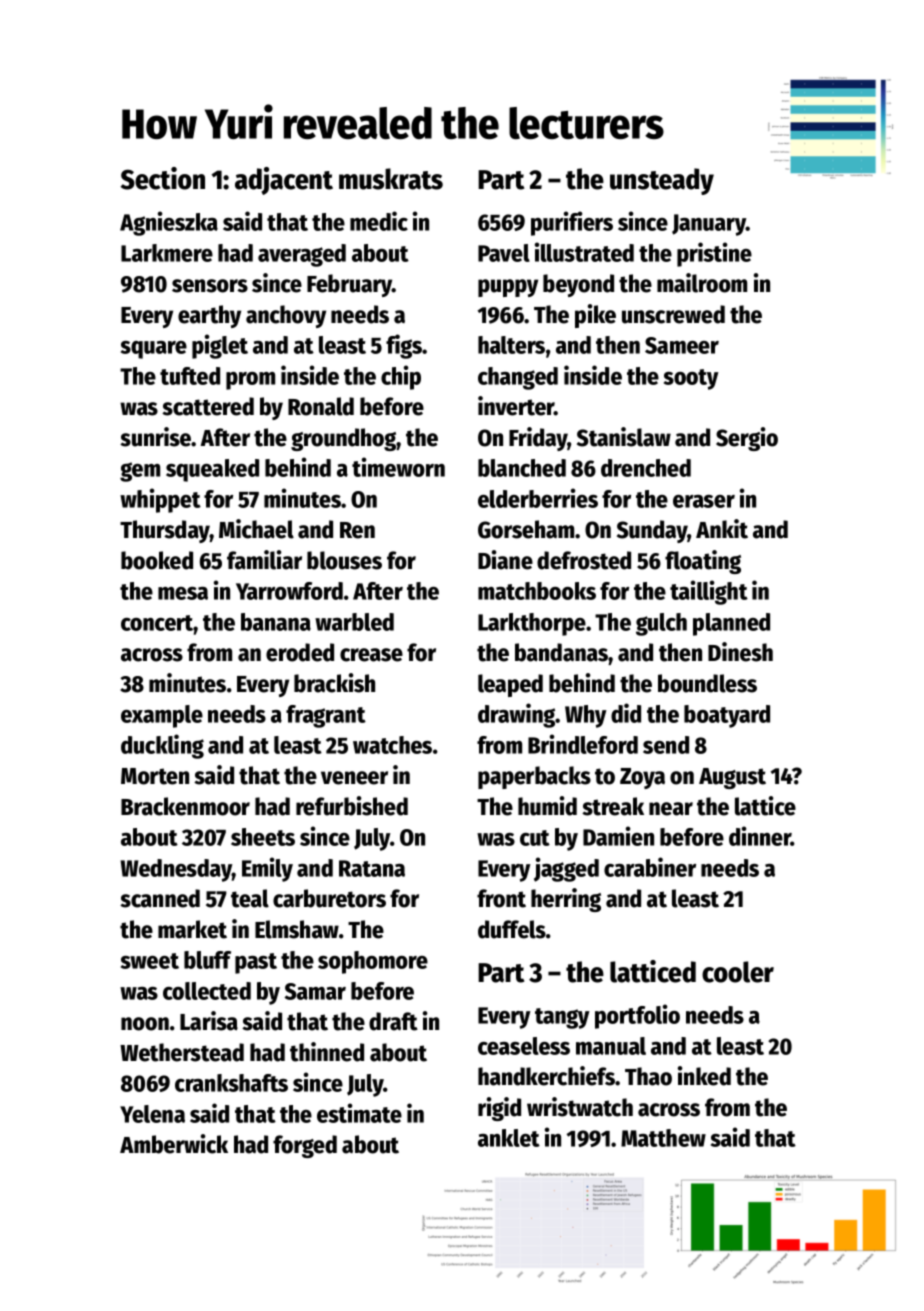  I want to click on blouses, so click(344, 560).
